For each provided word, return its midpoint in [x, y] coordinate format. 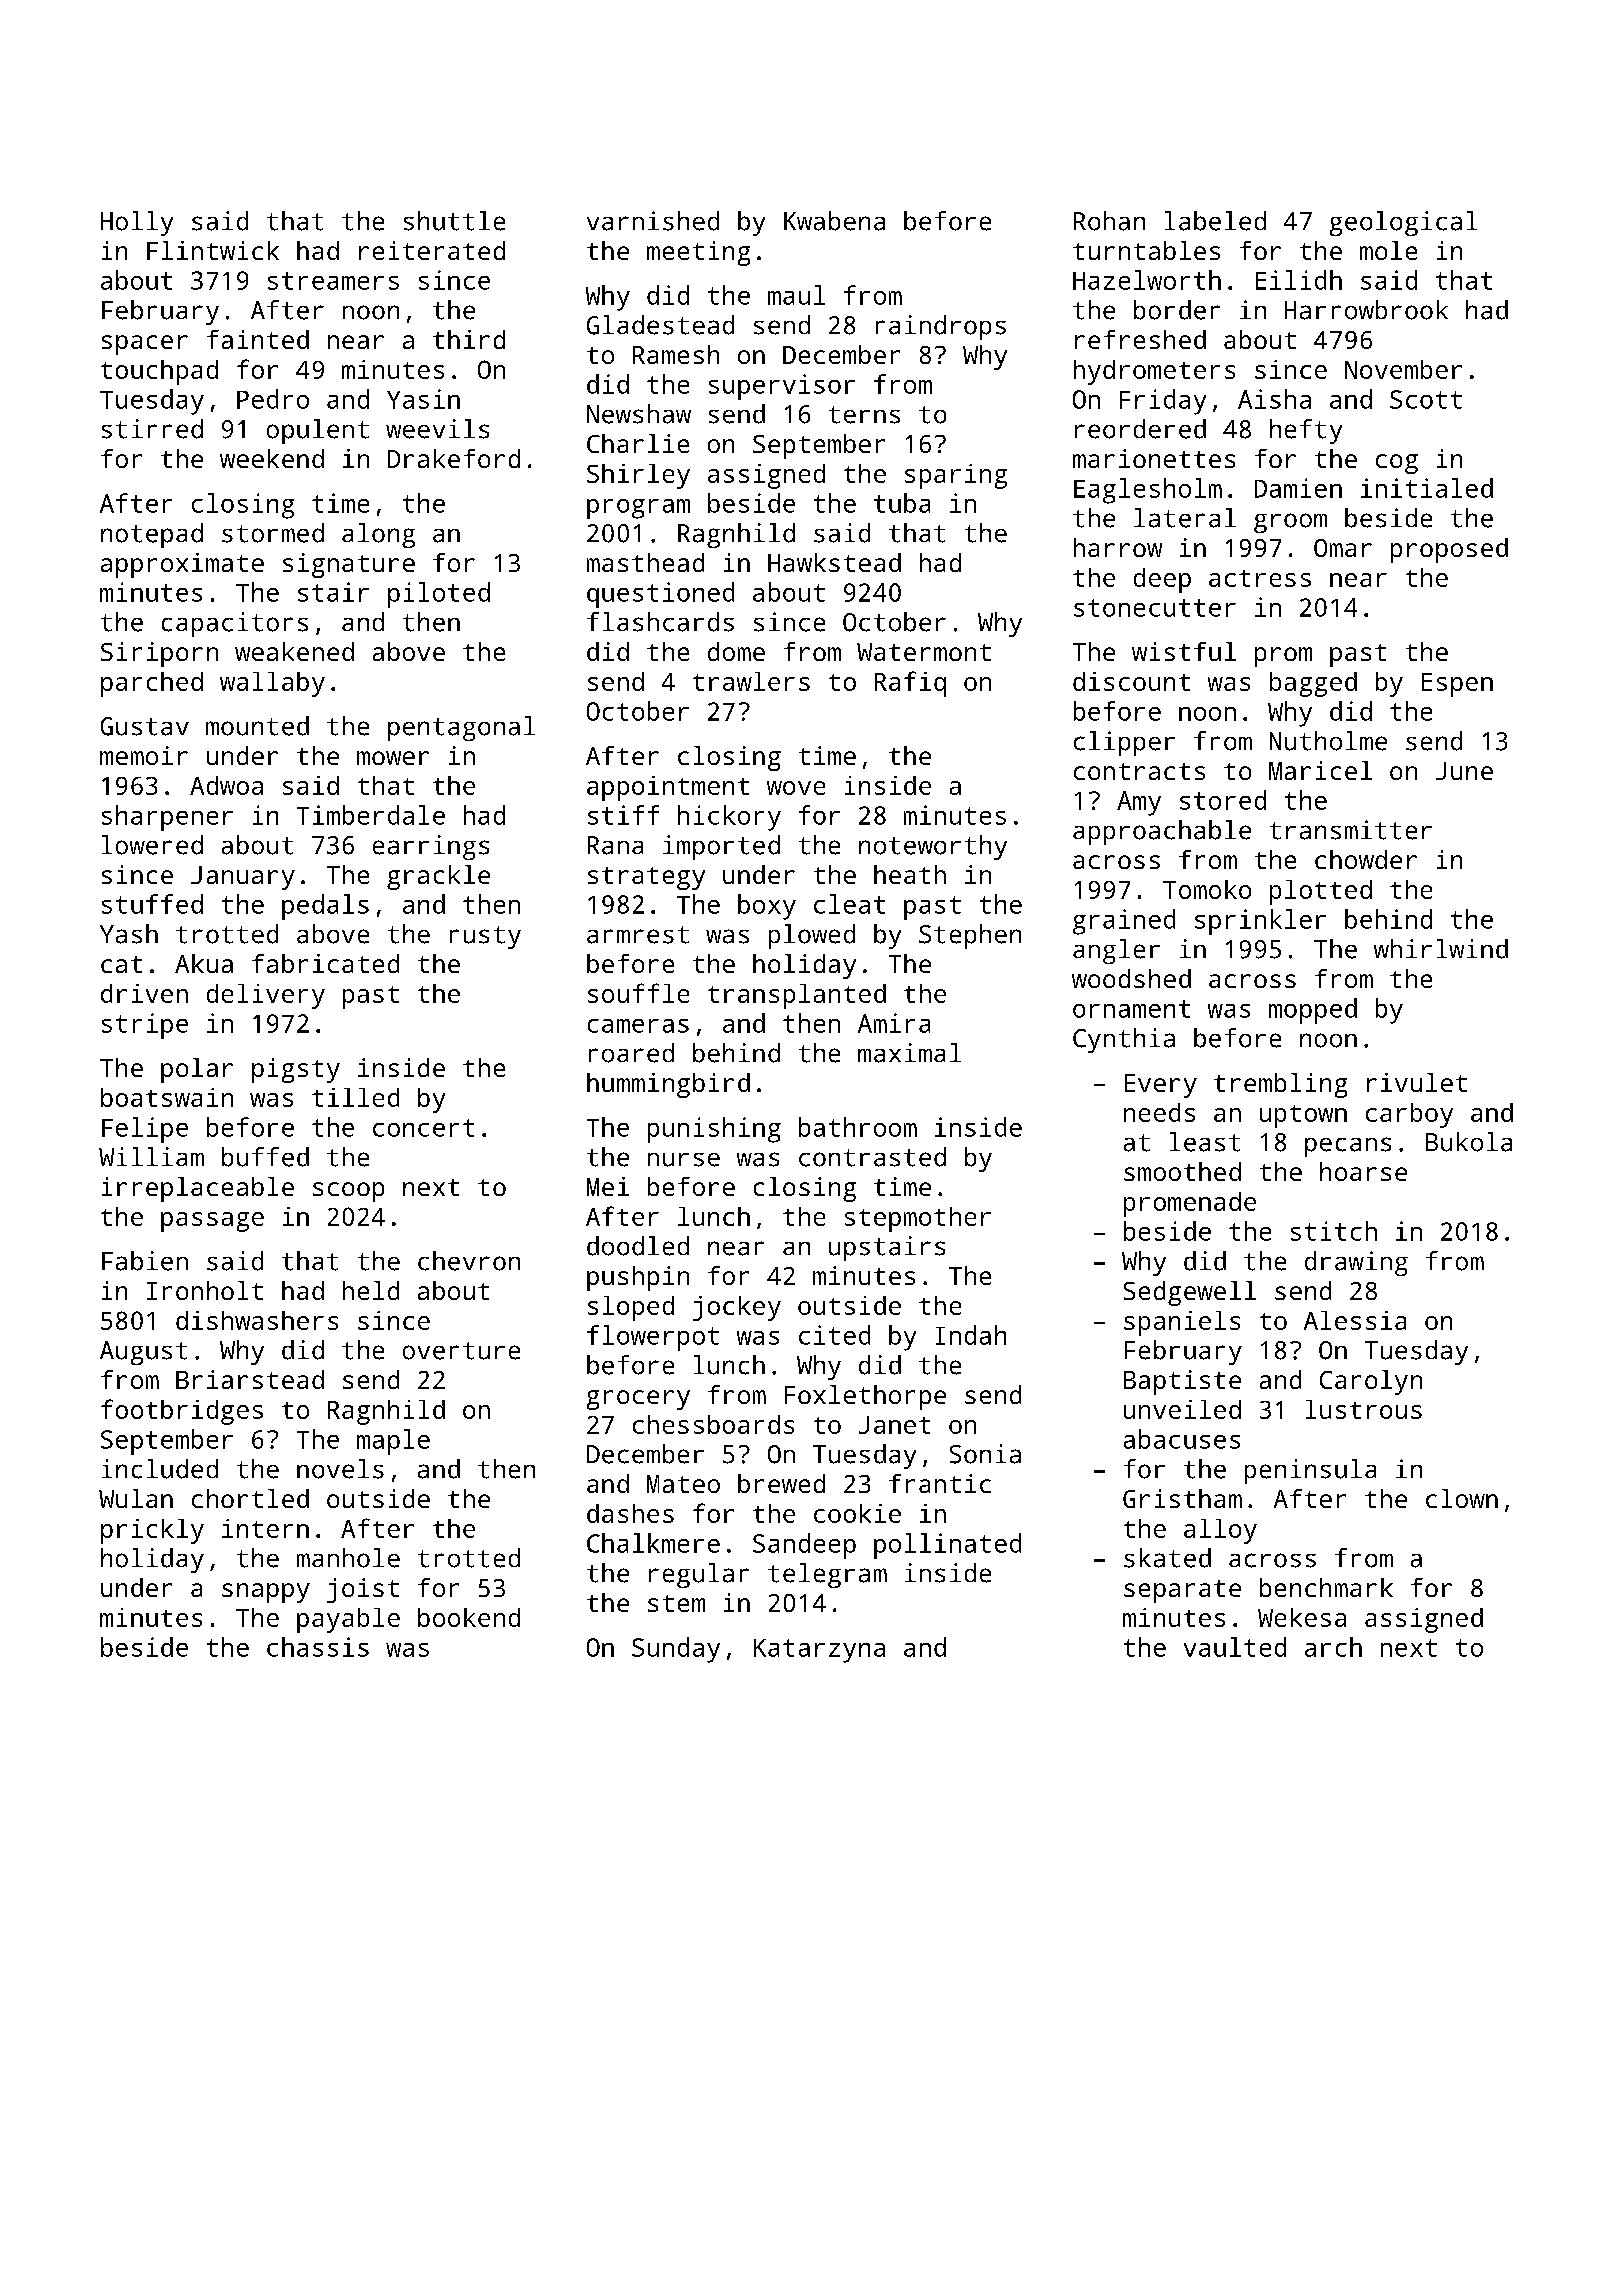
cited [834, 1335]
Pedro [273, 399]
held [371, 1290]
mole [1388, 250]
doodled [638, 1246]
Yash [129, 934]
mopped [1313, 1011]
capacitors [235, 624]
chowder [1366, 859]
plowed [812, 936]
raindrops [941, 327]
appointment [668, 788]
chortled [250, 1498]
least [1205, 1142]
